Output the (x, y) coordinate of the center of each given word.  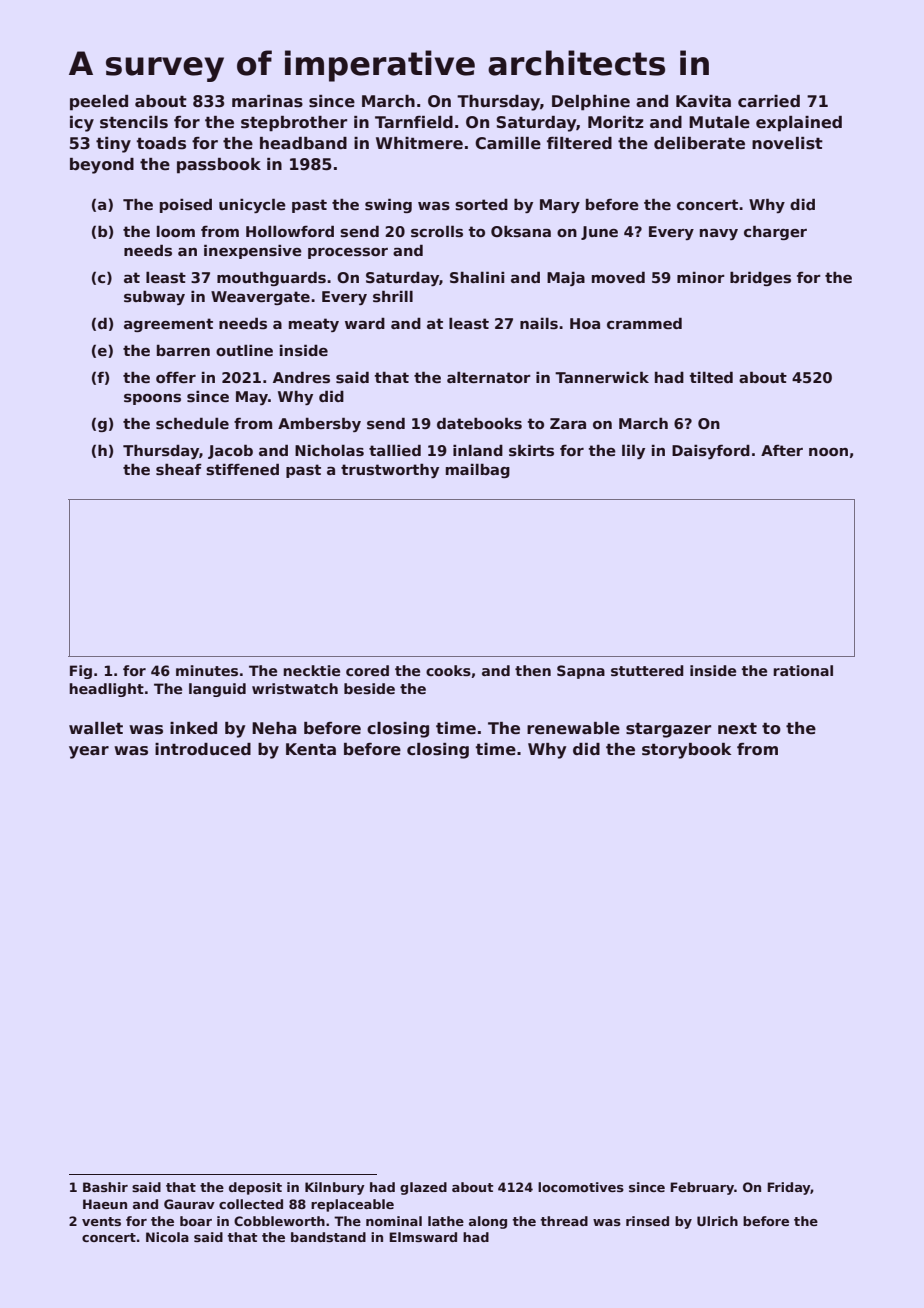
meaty (314, 325)
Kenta (311, 749)
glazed (423, 1188)
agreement (168, 325)
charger (775, 232)
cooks (448, 670)
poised (186, 206)
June (599, 233)
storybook (686, 751)
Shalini (477, 277)
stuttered (647, 670)
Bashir (105, 1187)
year (89, 752)
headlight (106, 690)
